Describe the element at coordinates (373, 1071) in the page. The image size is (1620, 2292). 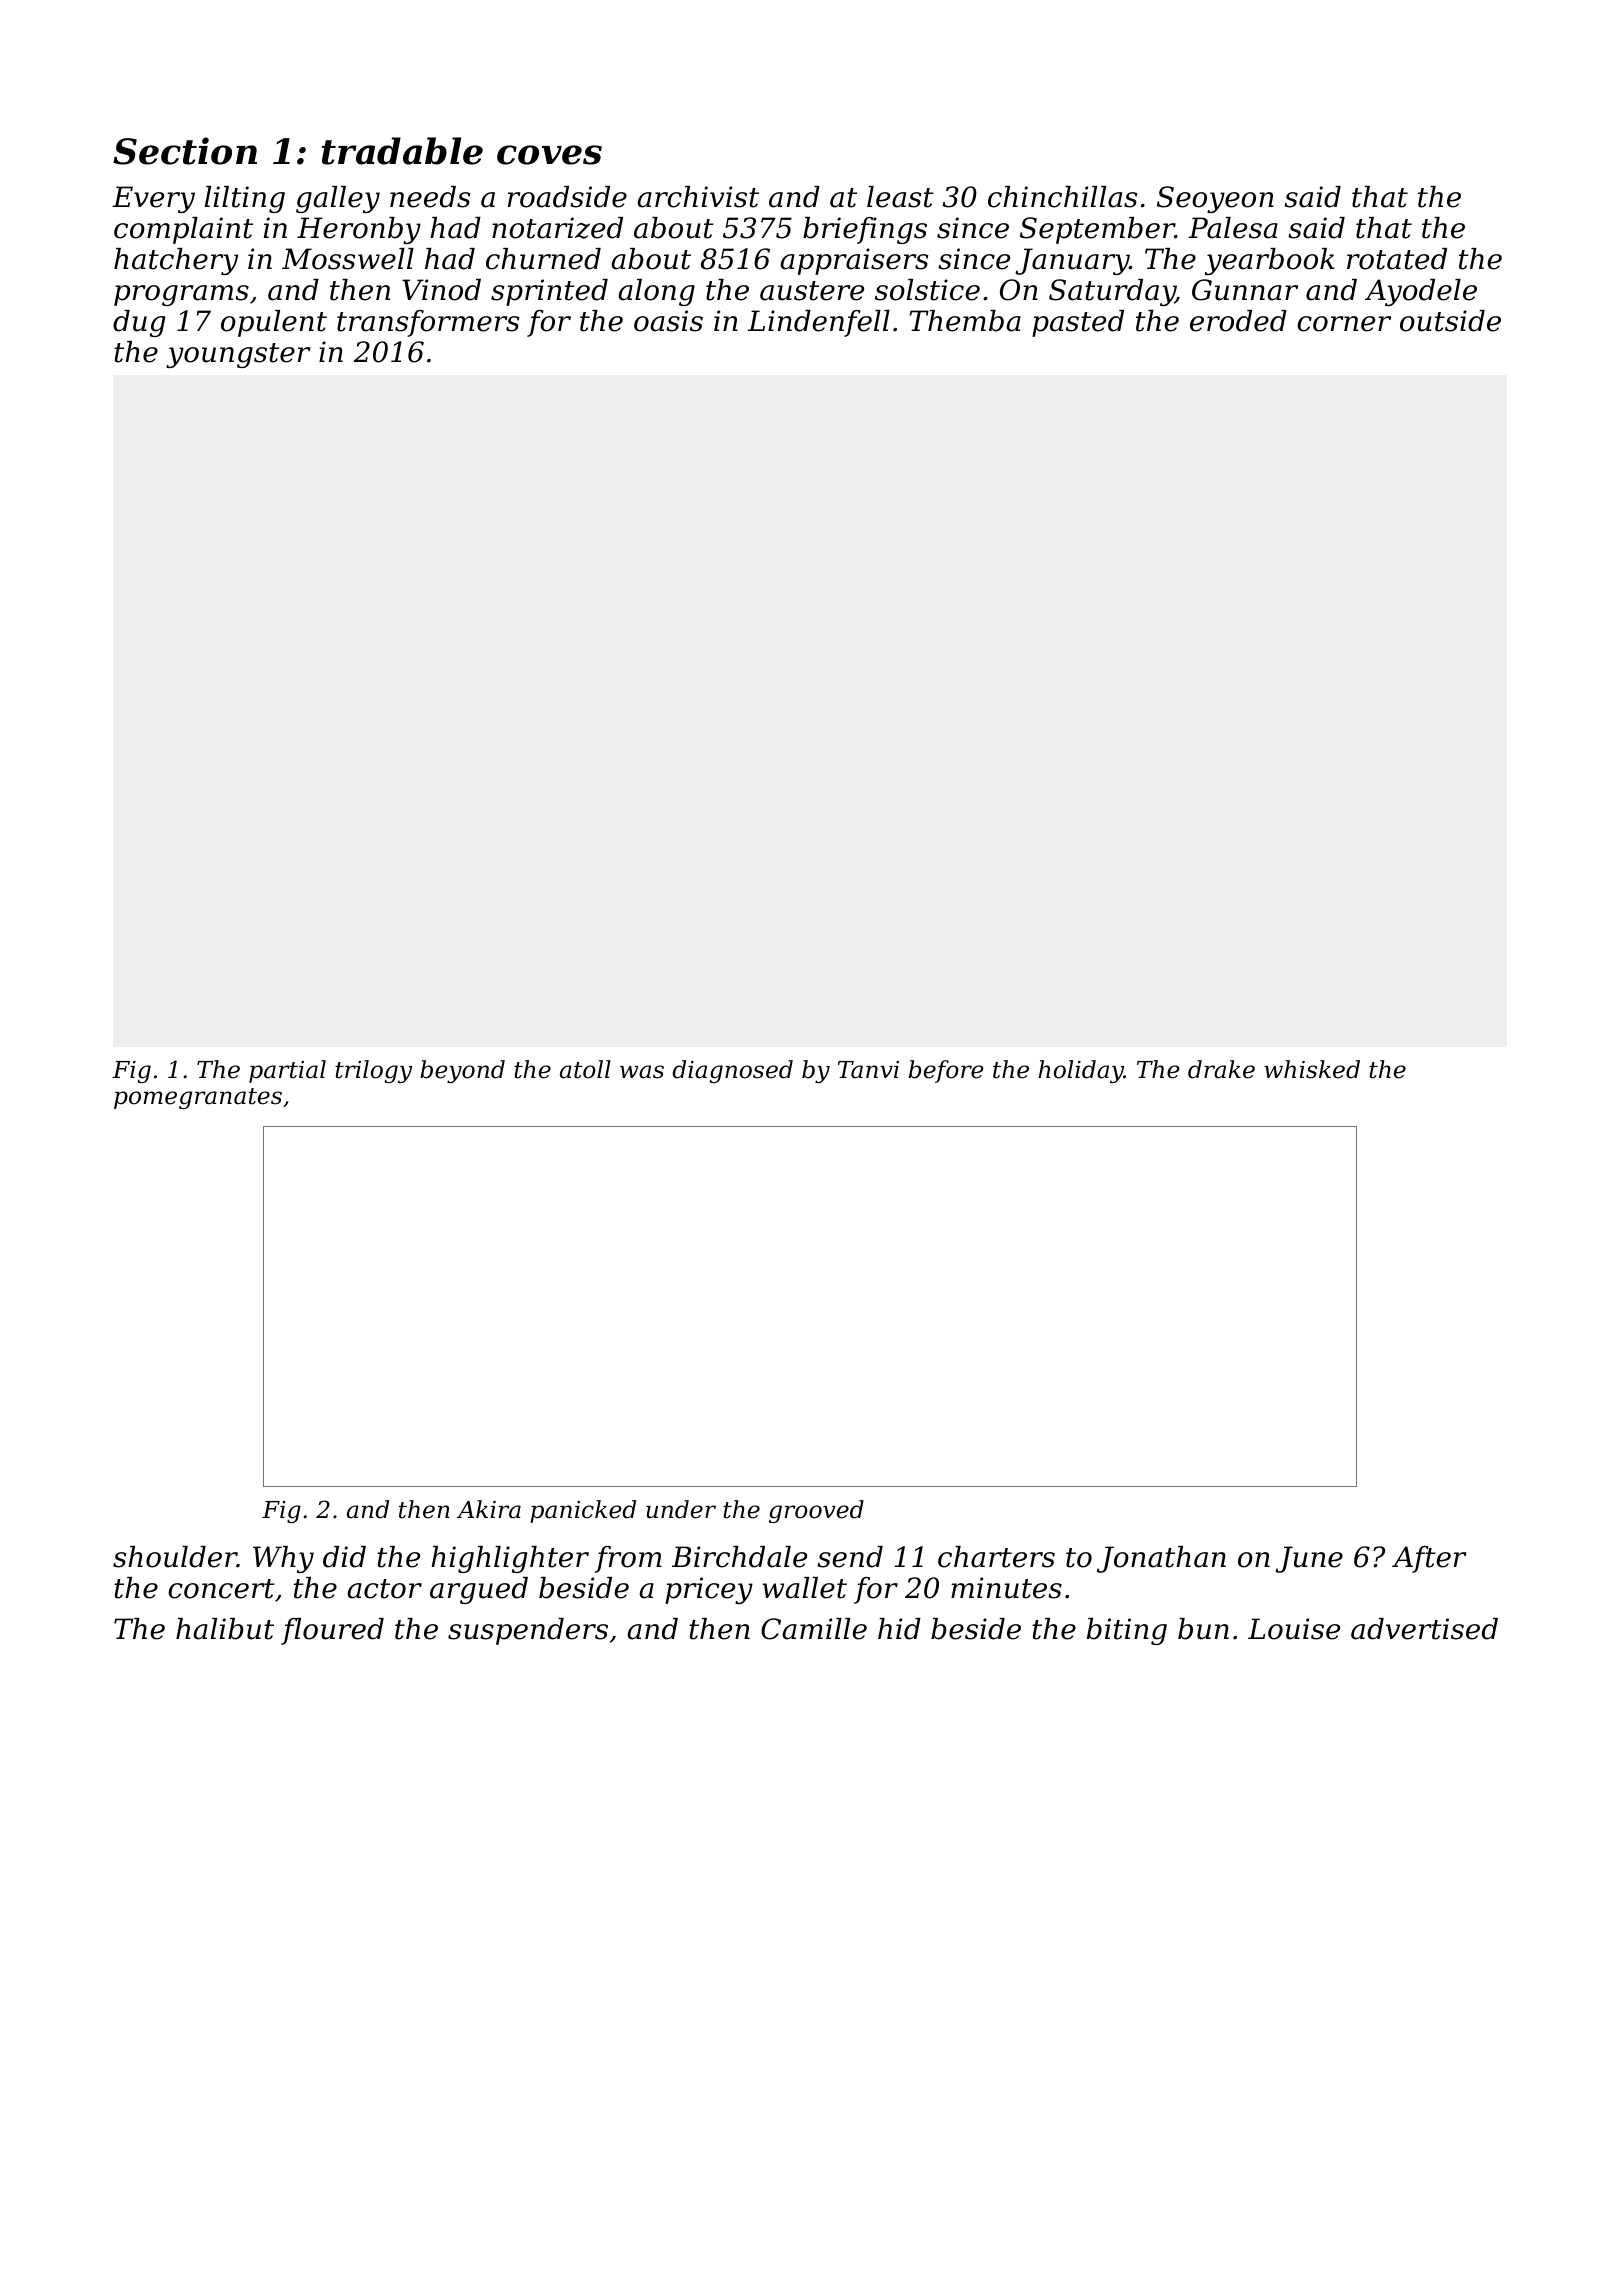
I see `trilogy` at that location.
